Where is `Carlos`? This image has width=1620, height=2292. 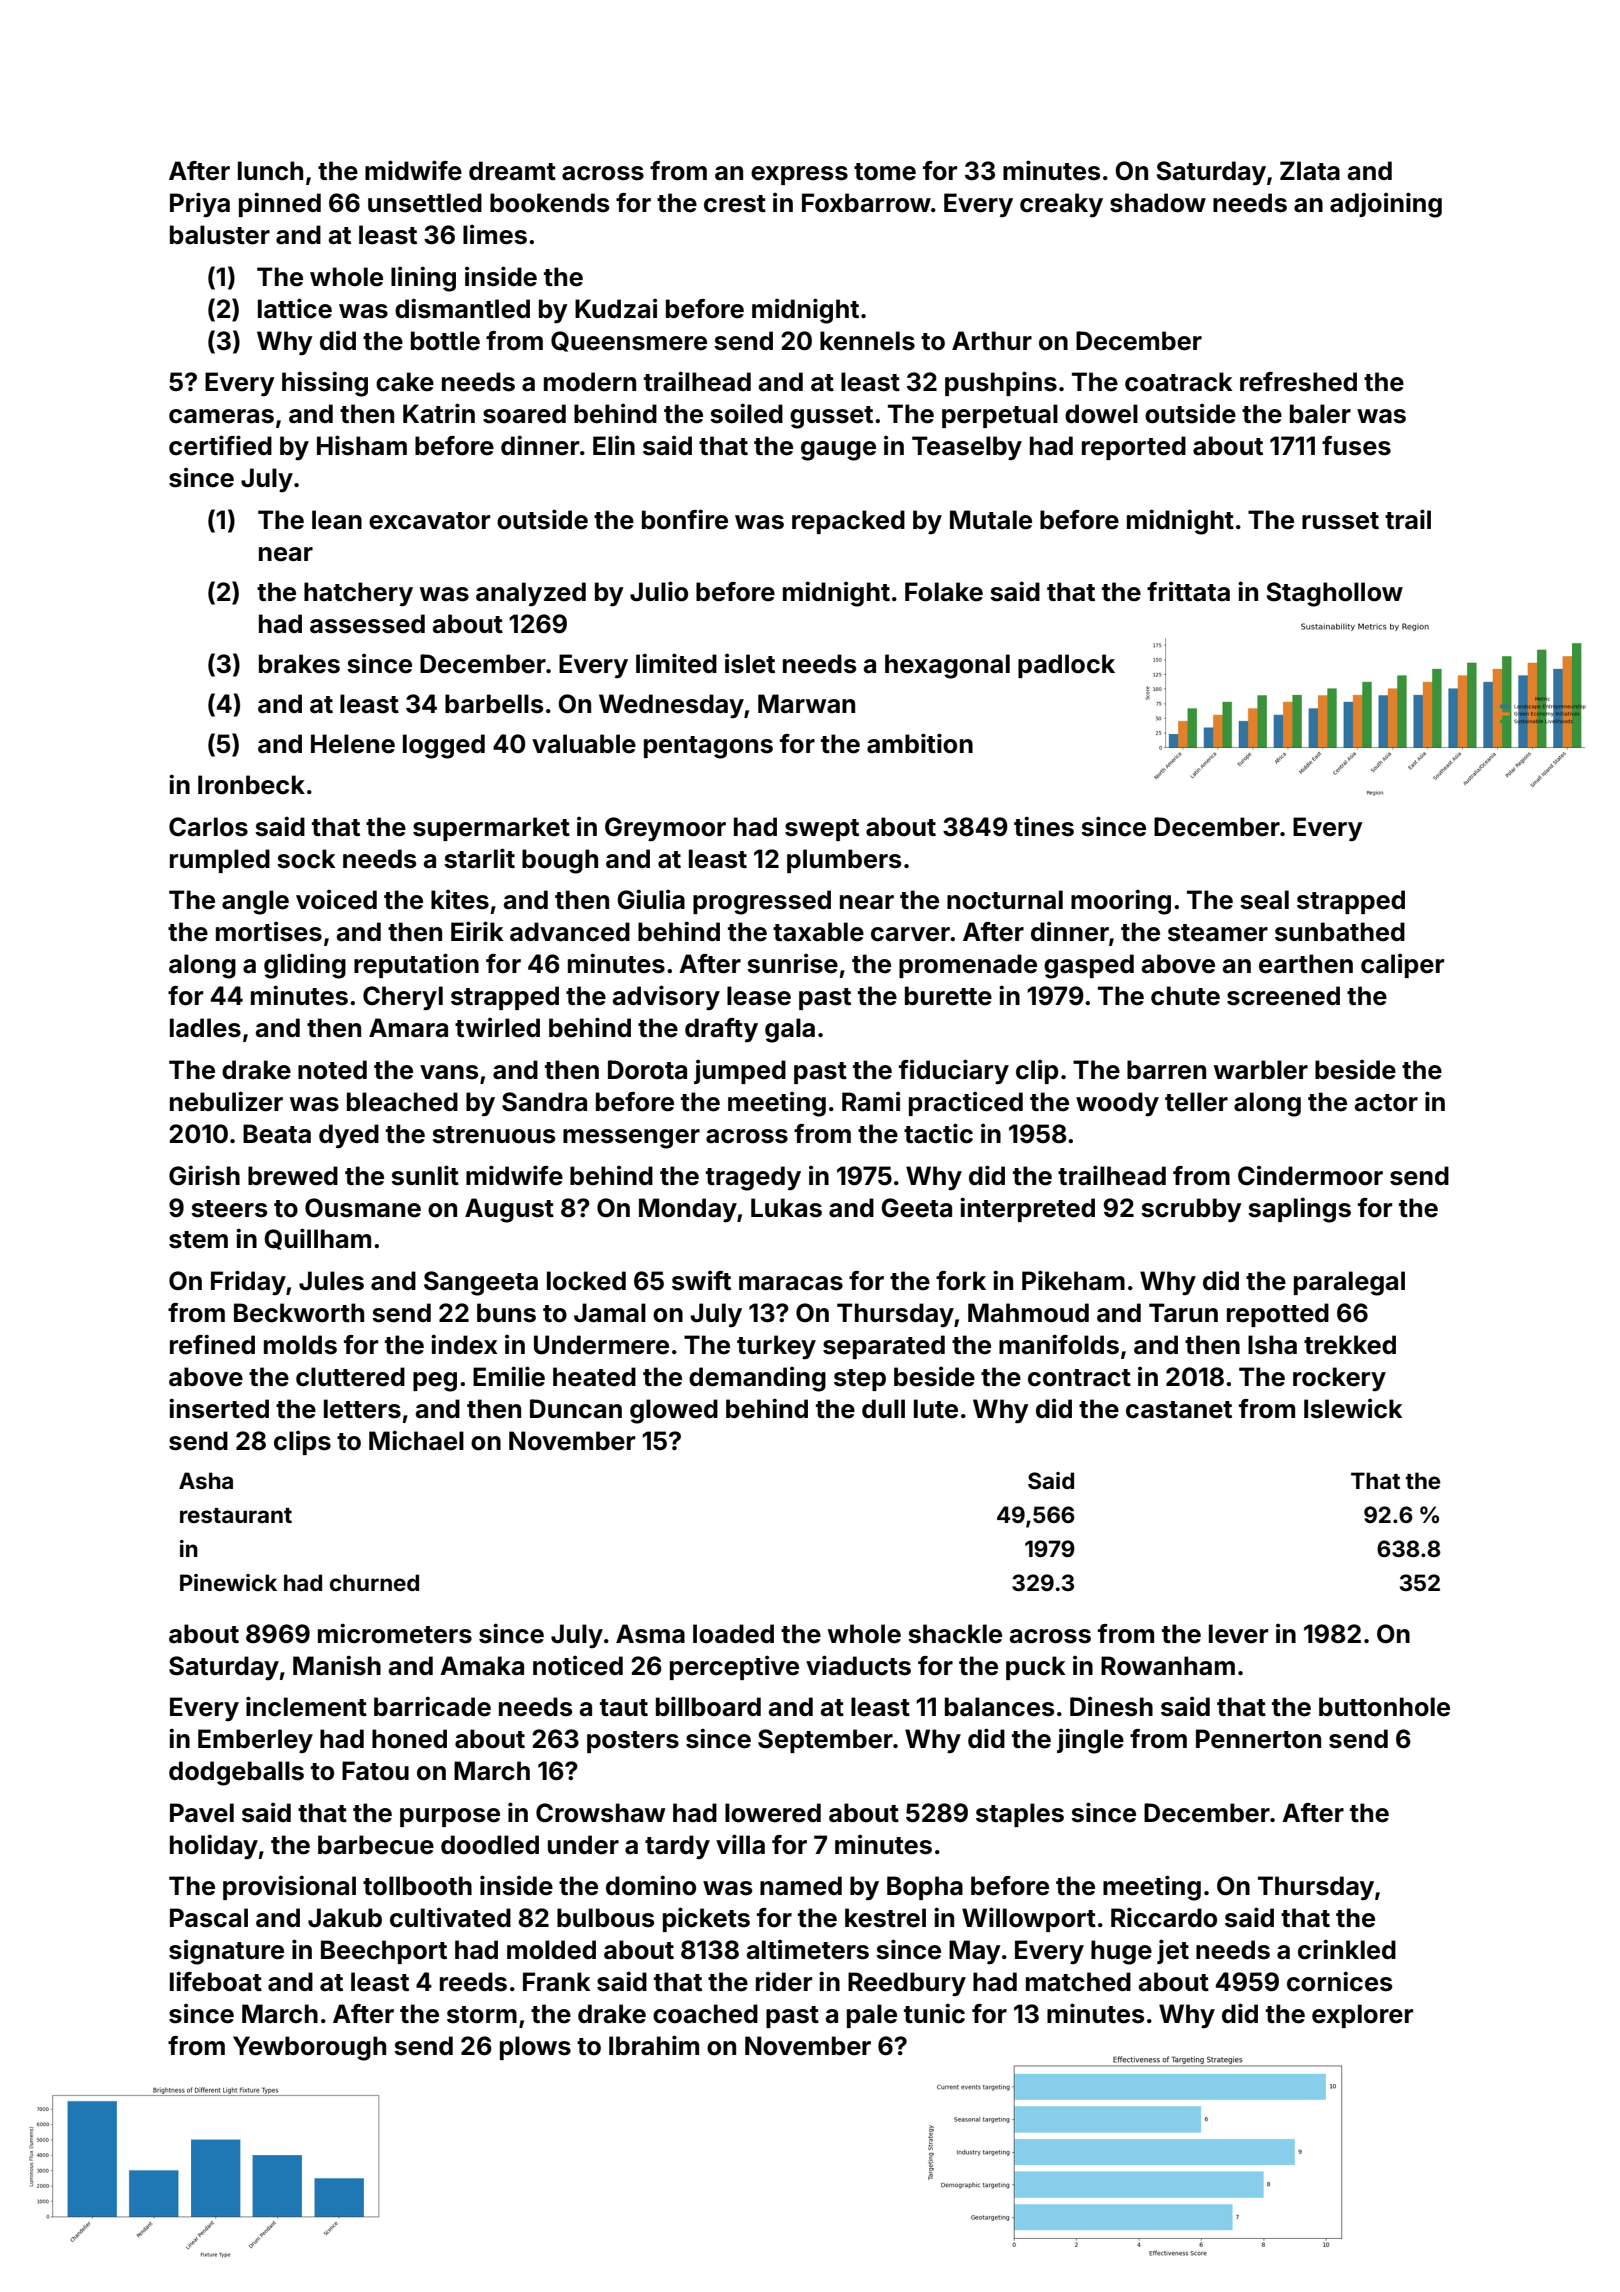 Carlos is located at coordinates (208, 827).
